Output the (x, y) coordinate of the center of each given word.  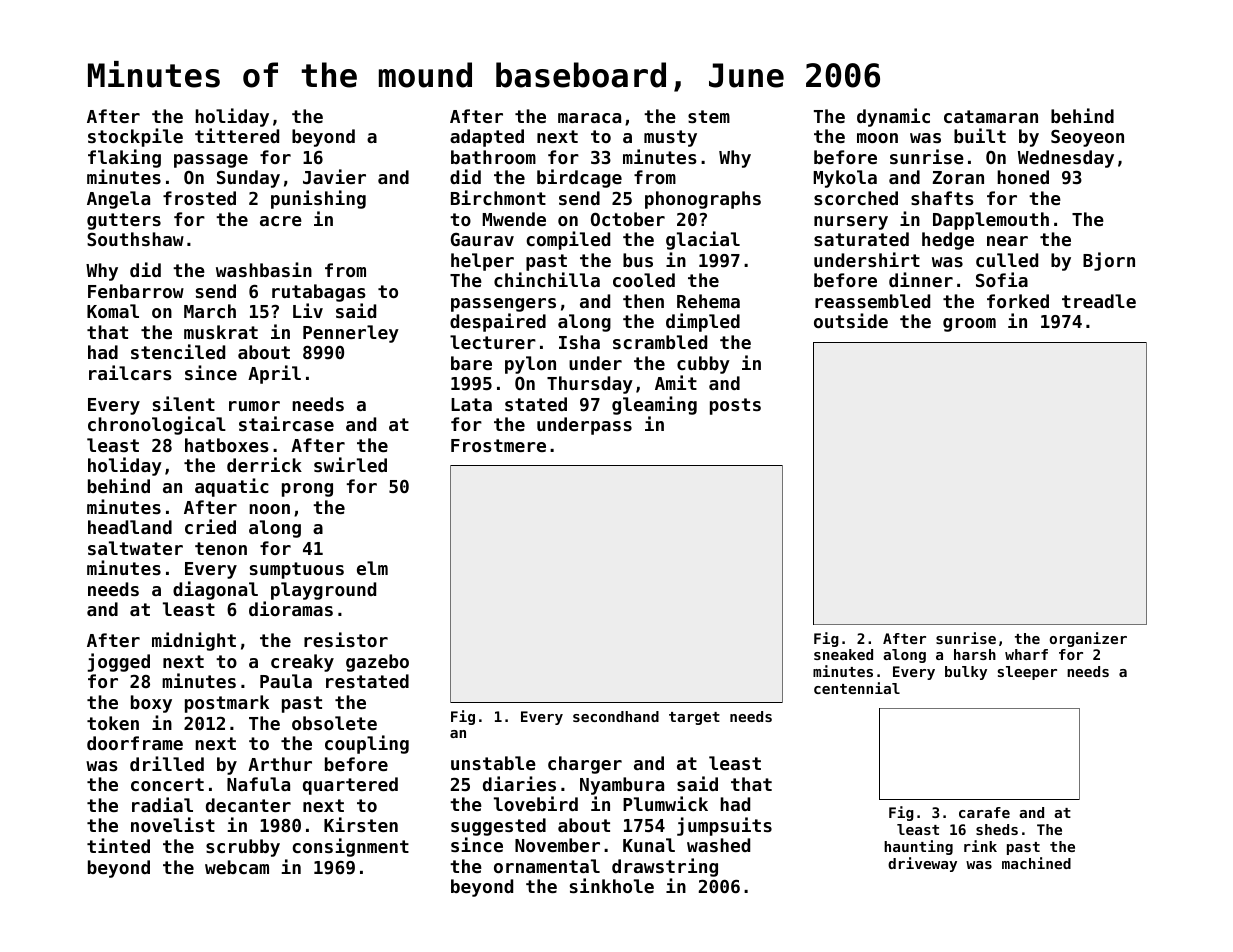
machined (1036, 863)
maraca (589, 118)
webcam (237, 867)
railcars (130, 372)
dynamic (893, 117)
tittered (237, 135)
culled (1007, 260)
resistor (346, 639)
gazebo (377, 663)
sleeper (1027, 673)
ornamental (547, 866)
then (643, 301)
